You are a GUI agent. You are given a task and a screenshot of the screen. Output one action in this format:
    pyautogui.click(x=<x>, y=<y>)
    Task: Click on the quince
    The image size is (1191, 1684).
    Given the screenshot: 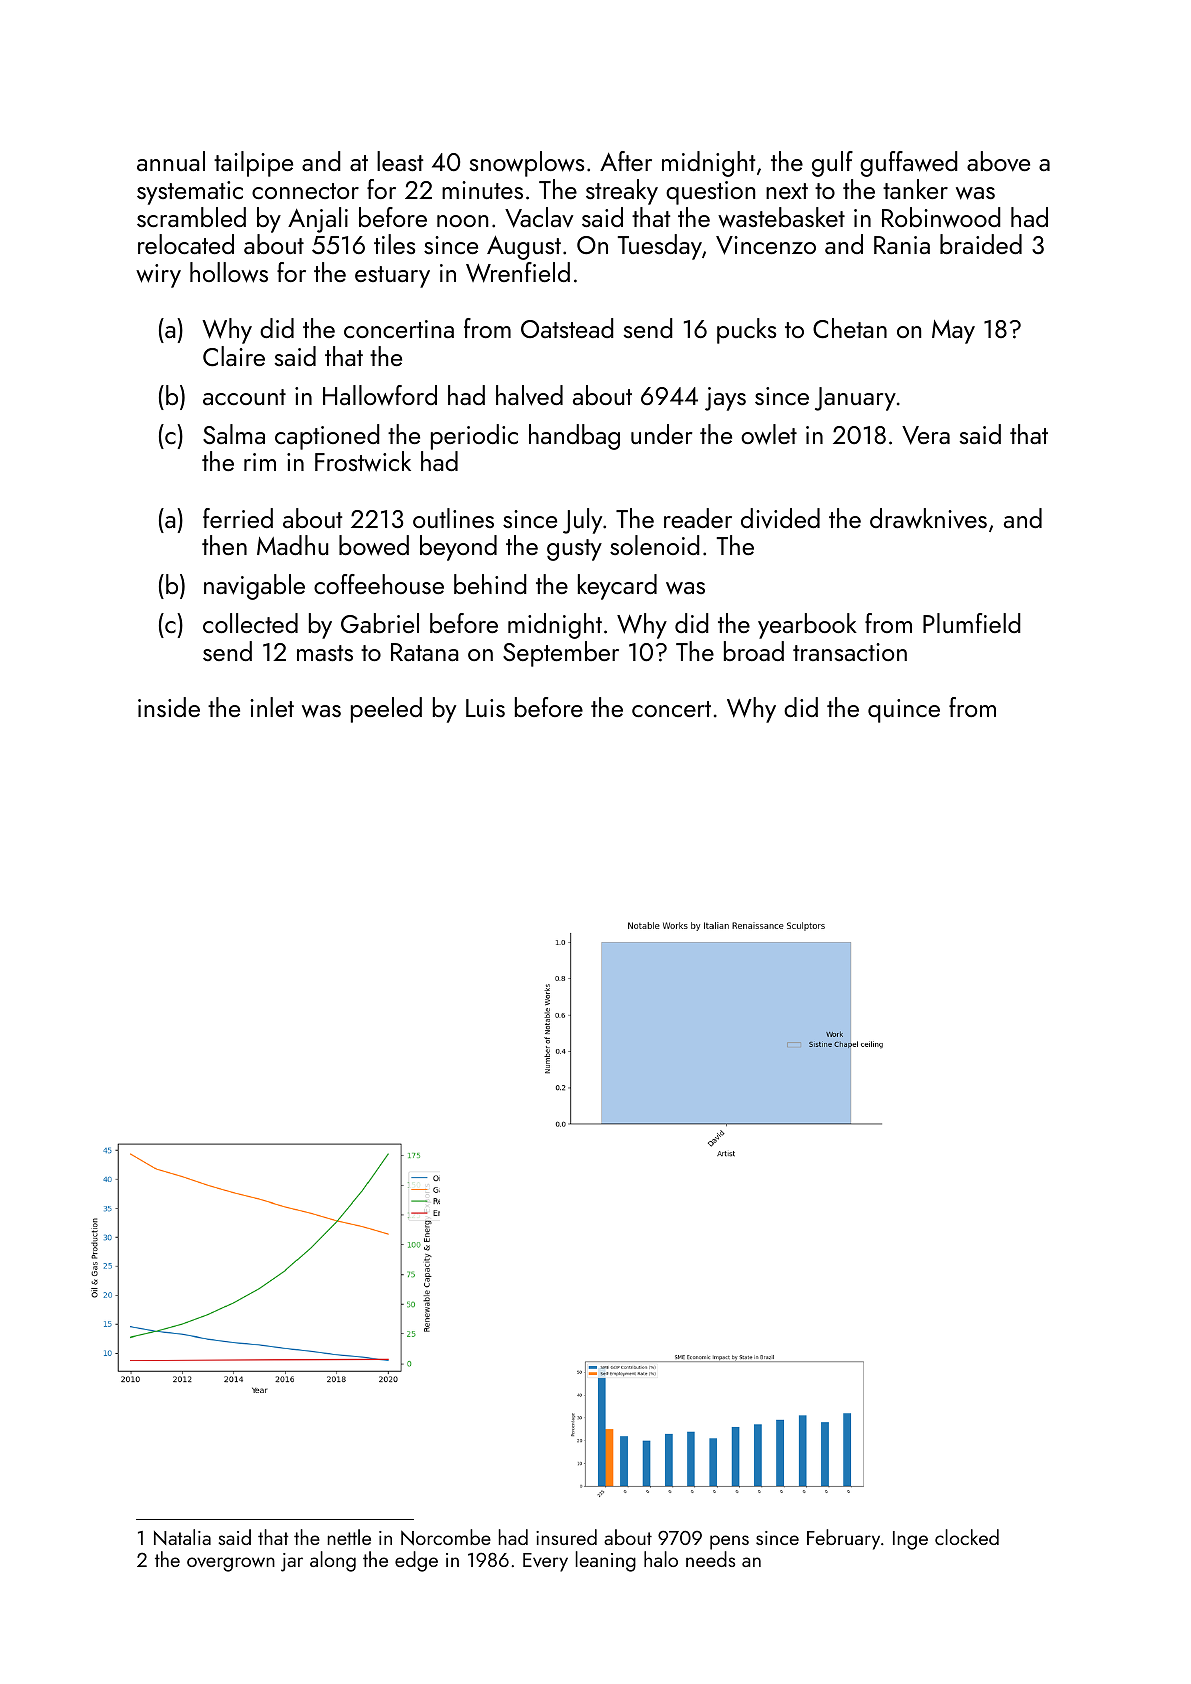 What is the action you would take?
    pyautogui.click(x=904, y=711)
